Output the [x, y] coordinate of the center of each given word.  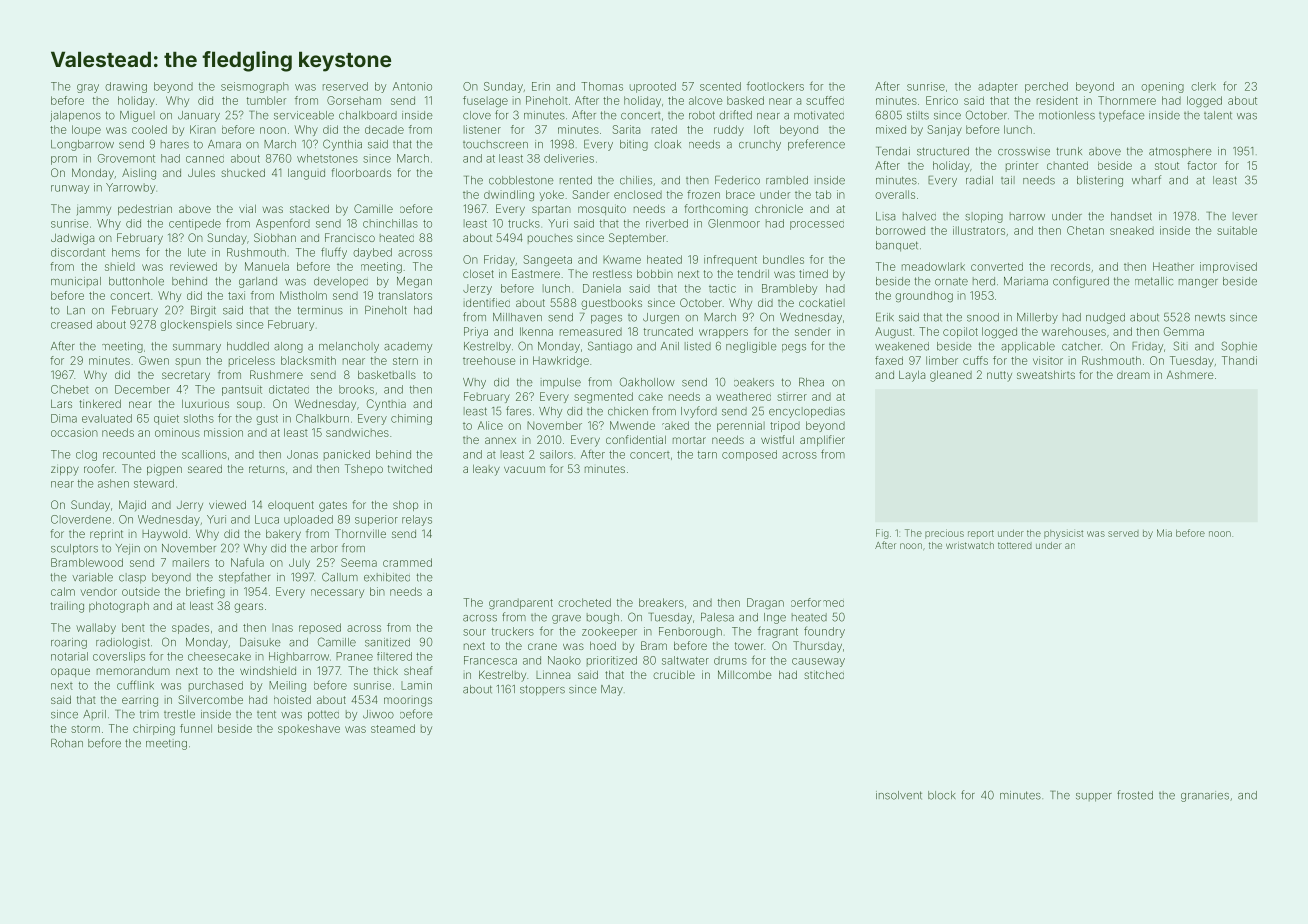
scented [720, 86]
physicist [1063, 534]
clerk [1203, 86]
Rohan [67, 743]
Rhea [811, 382]
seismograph [255, 87]
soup [249, 405]
